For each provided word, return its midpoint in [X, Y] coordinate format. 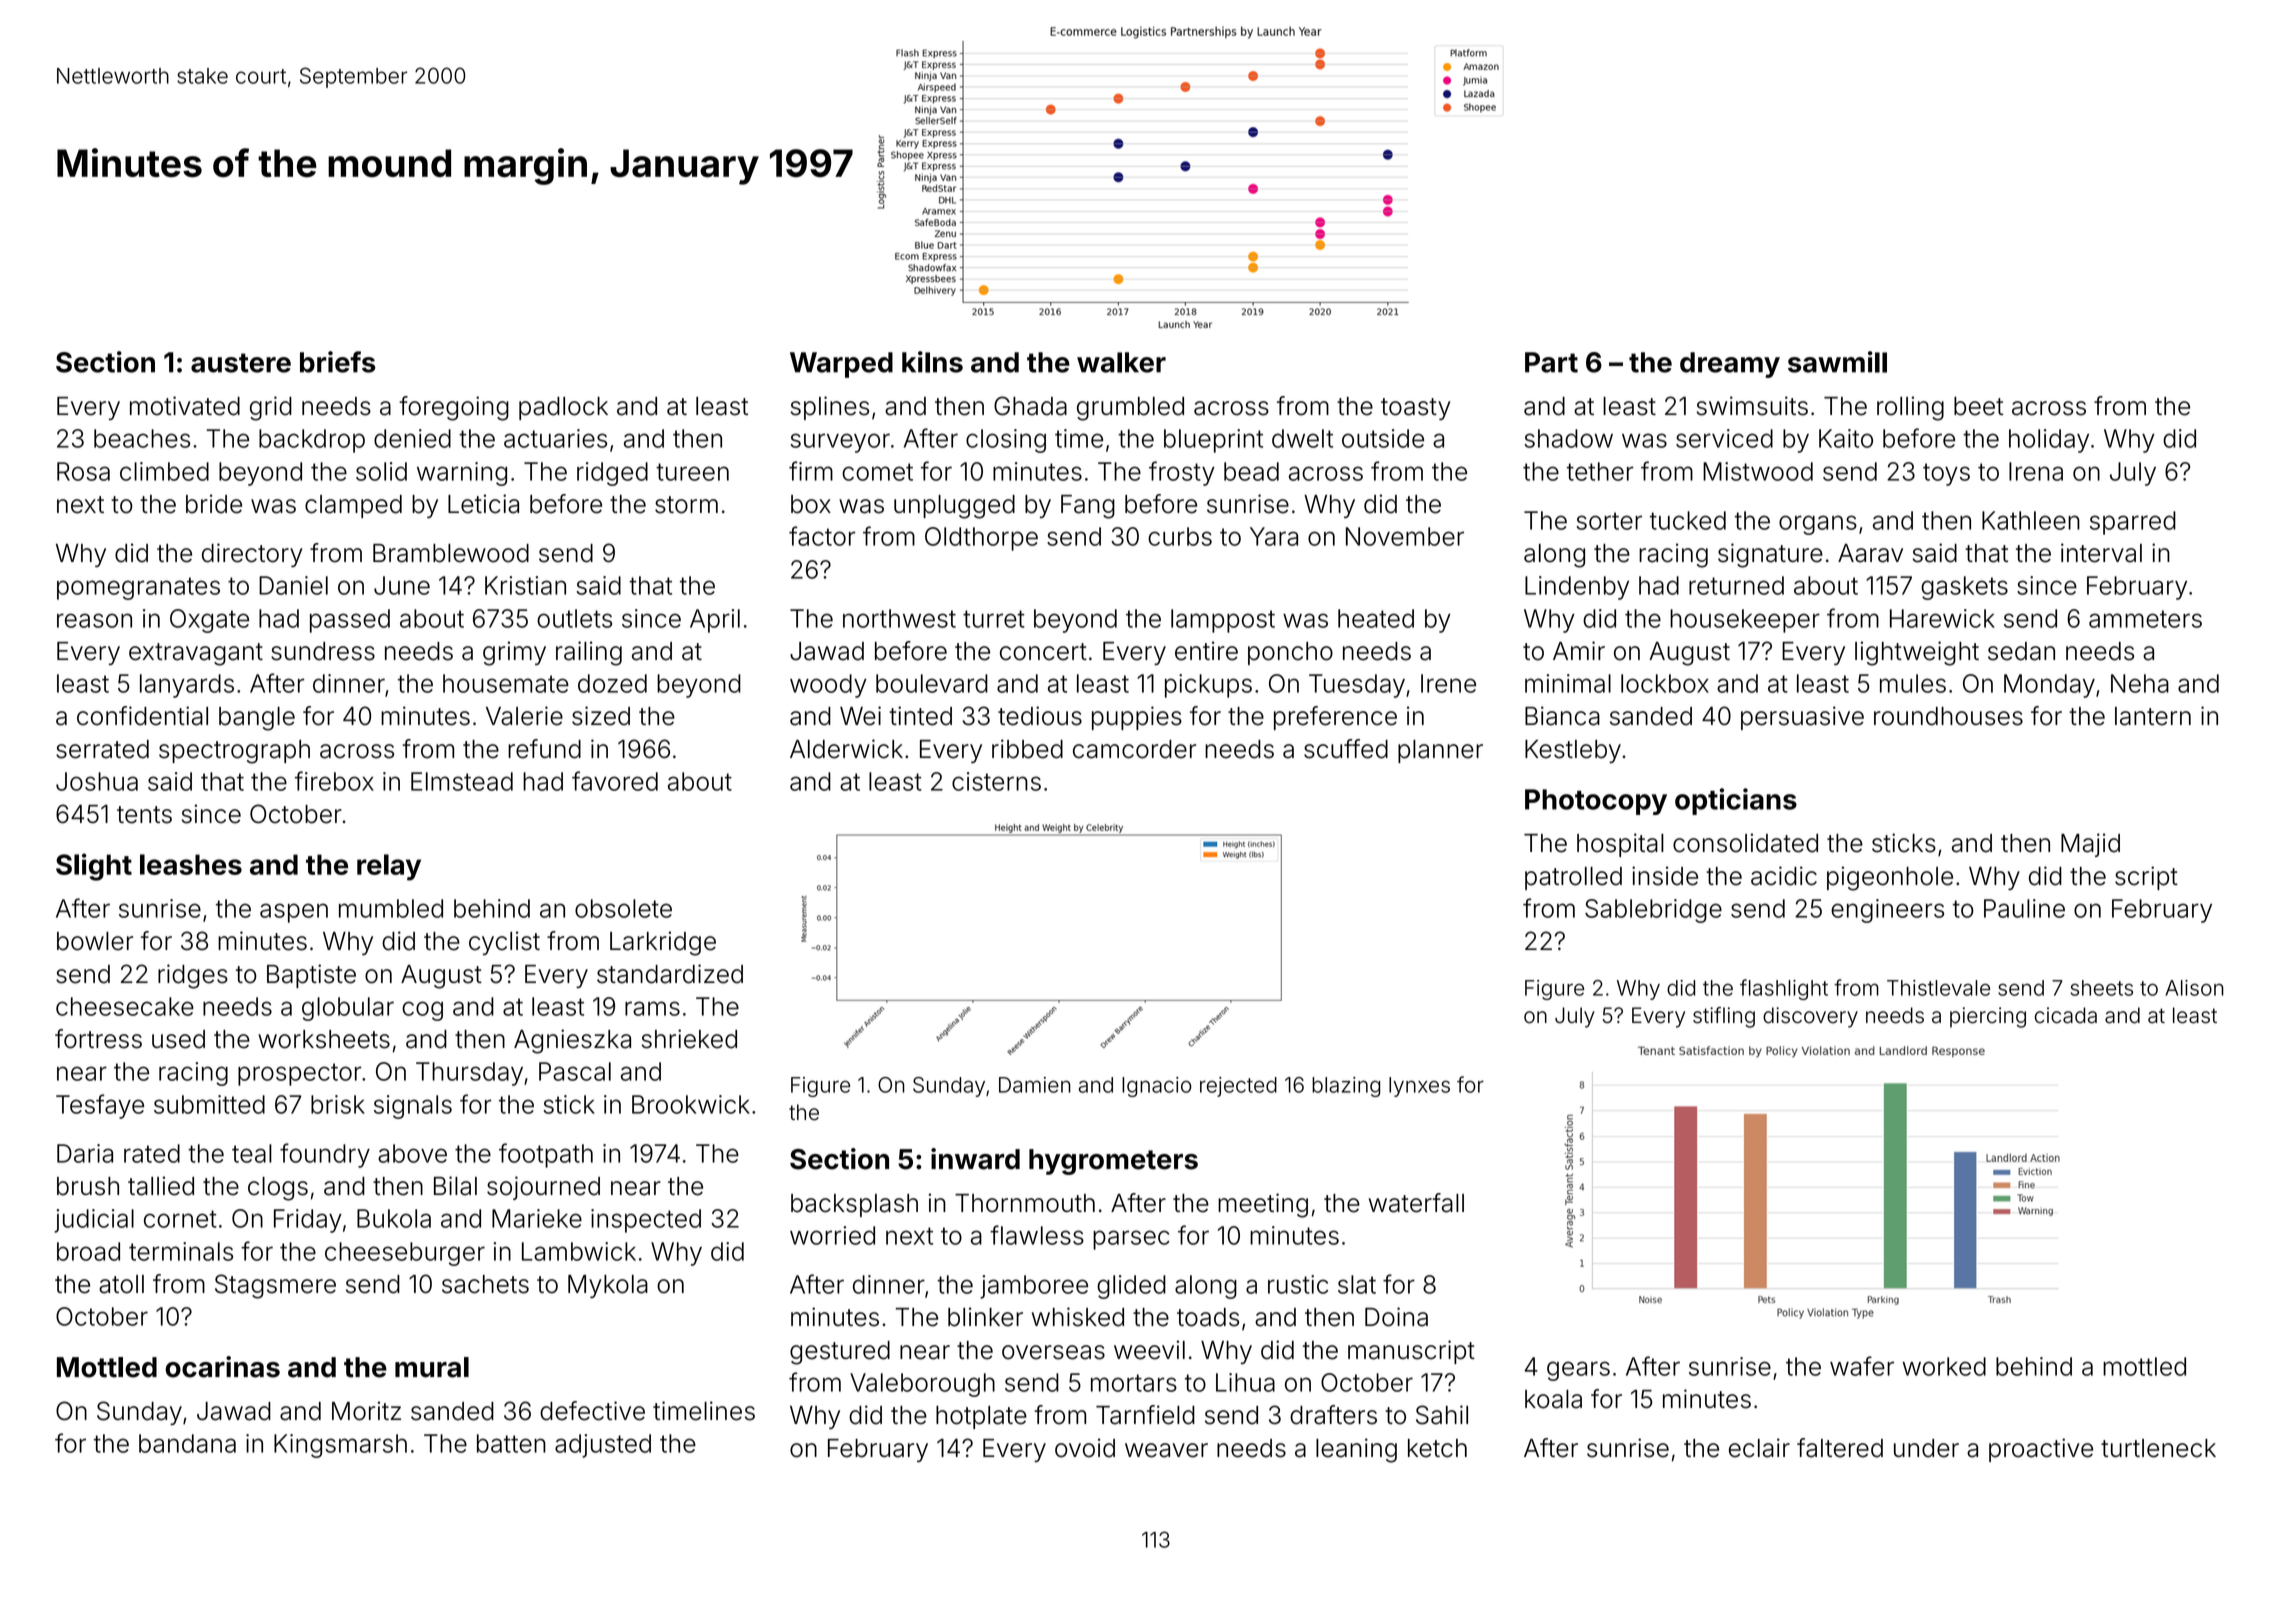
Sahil [1442, 1415]
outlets [574, 618]
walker [1121, 362]
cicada [2066, 1015]
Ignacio [1157, 1087]
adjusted [603, 1446]
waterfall [1416, 1203]
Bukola [394, 1218]
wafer [1862, 1366]
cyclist [504, 943]
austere [241, 363]
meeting [1263, 1205]
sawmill [1837, 362]
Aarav [1870, 553]
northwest [899, 618]
